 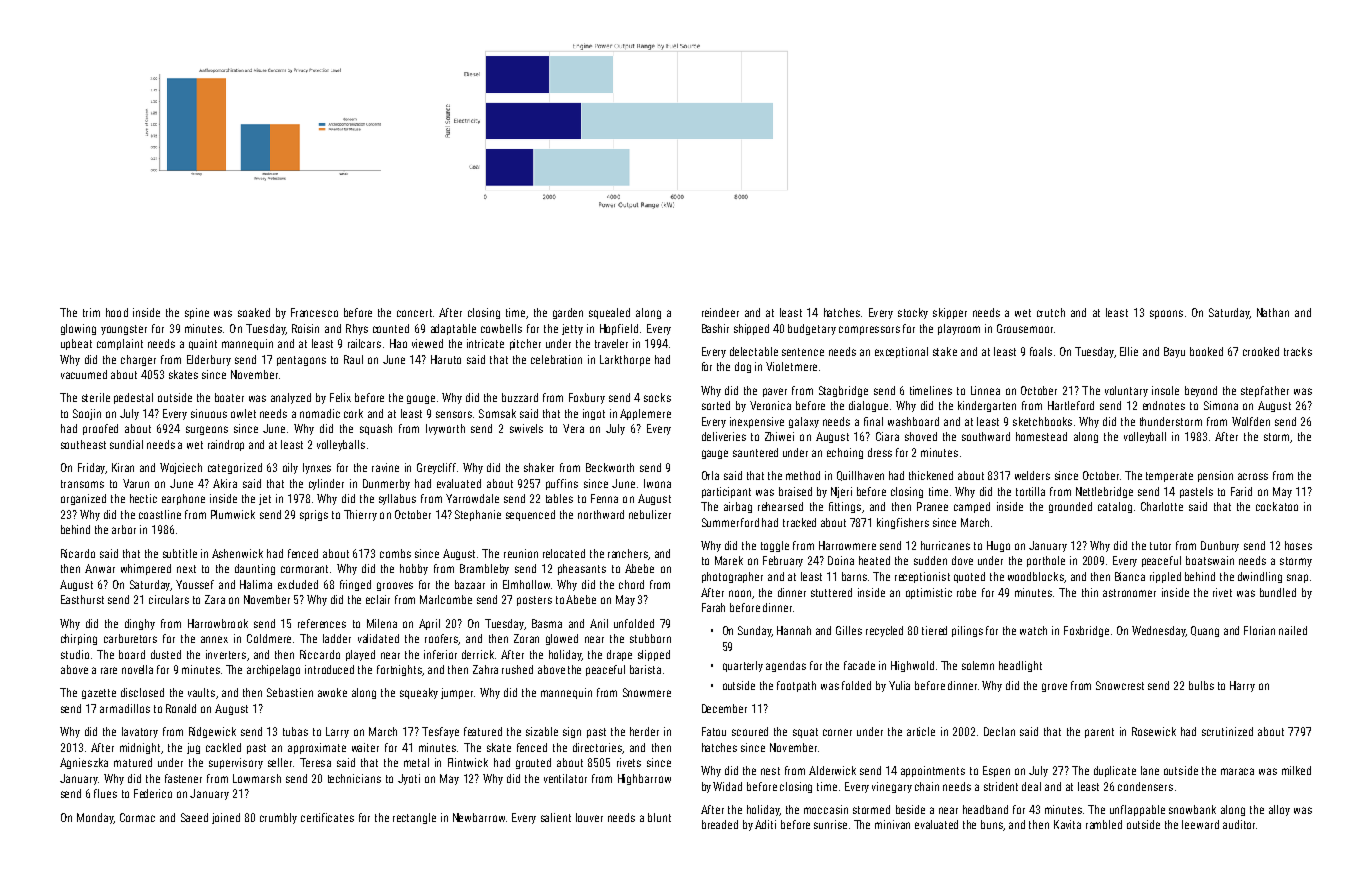 I want to click on reindeer, so click(x=720, y=312).
